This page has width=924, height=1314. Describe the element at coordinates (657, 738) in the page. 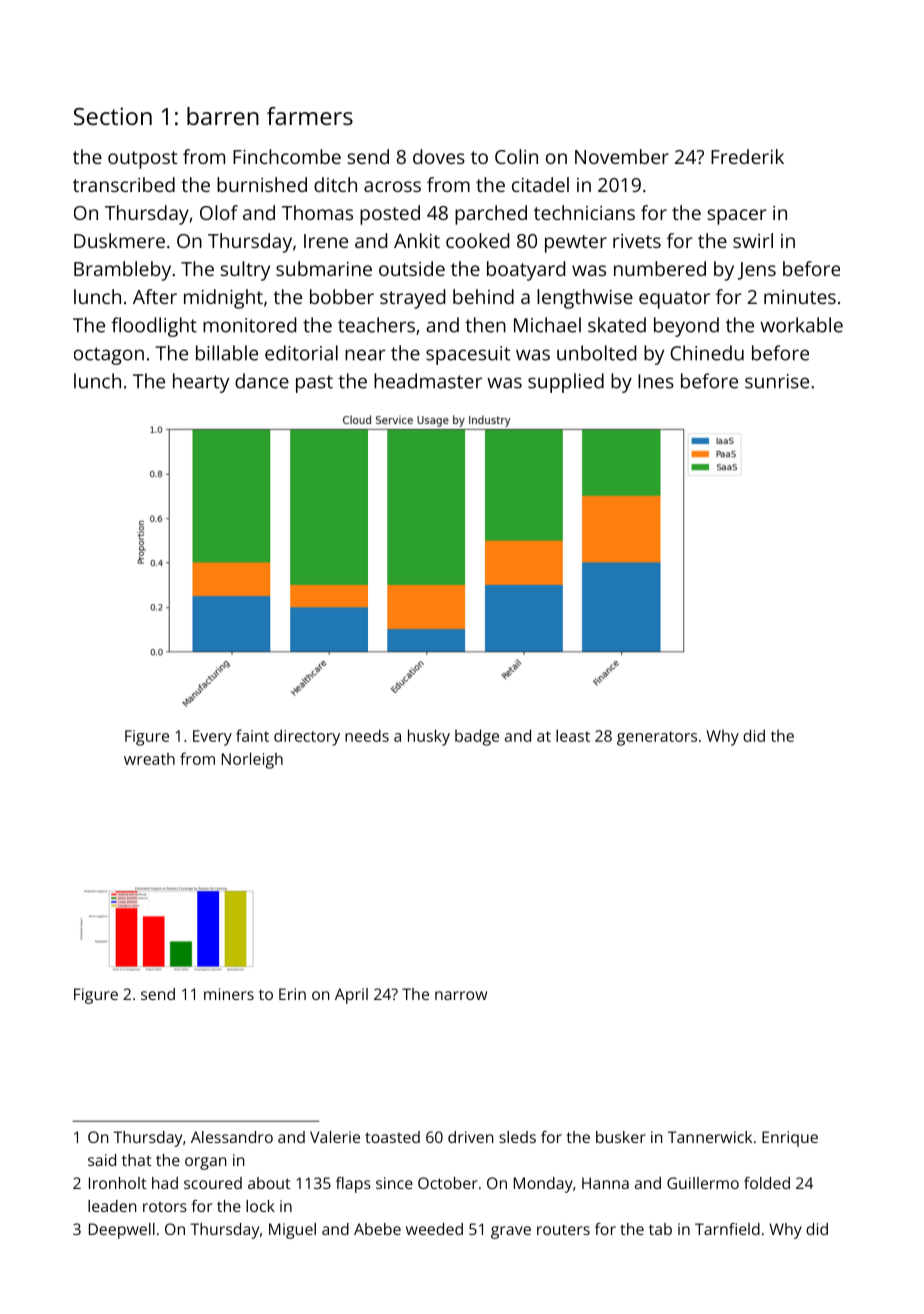

I see `generators` at that location.
